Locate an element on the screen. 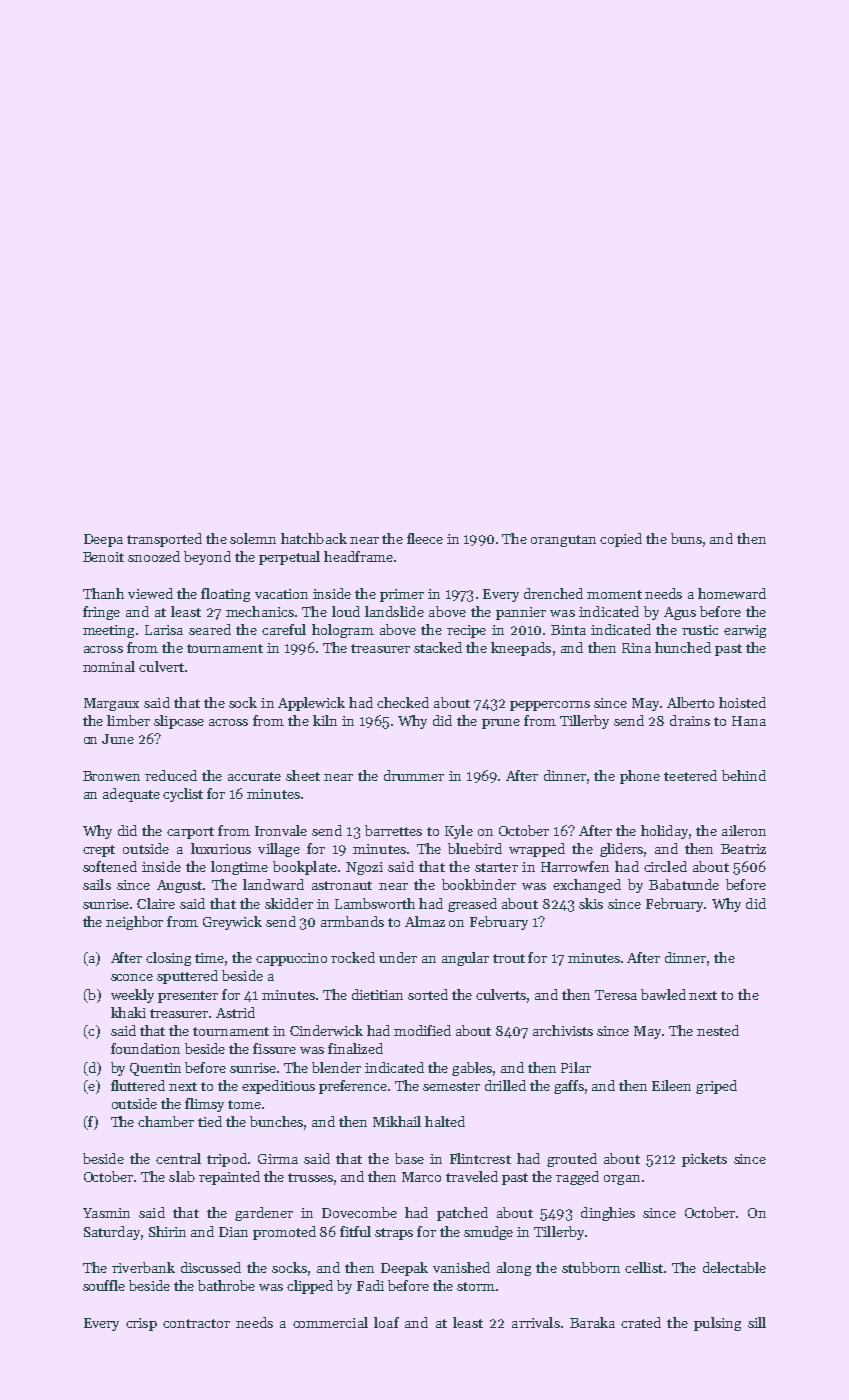 The image size is (849, 1400). Astrid is located at coordinates (235, 1012).
